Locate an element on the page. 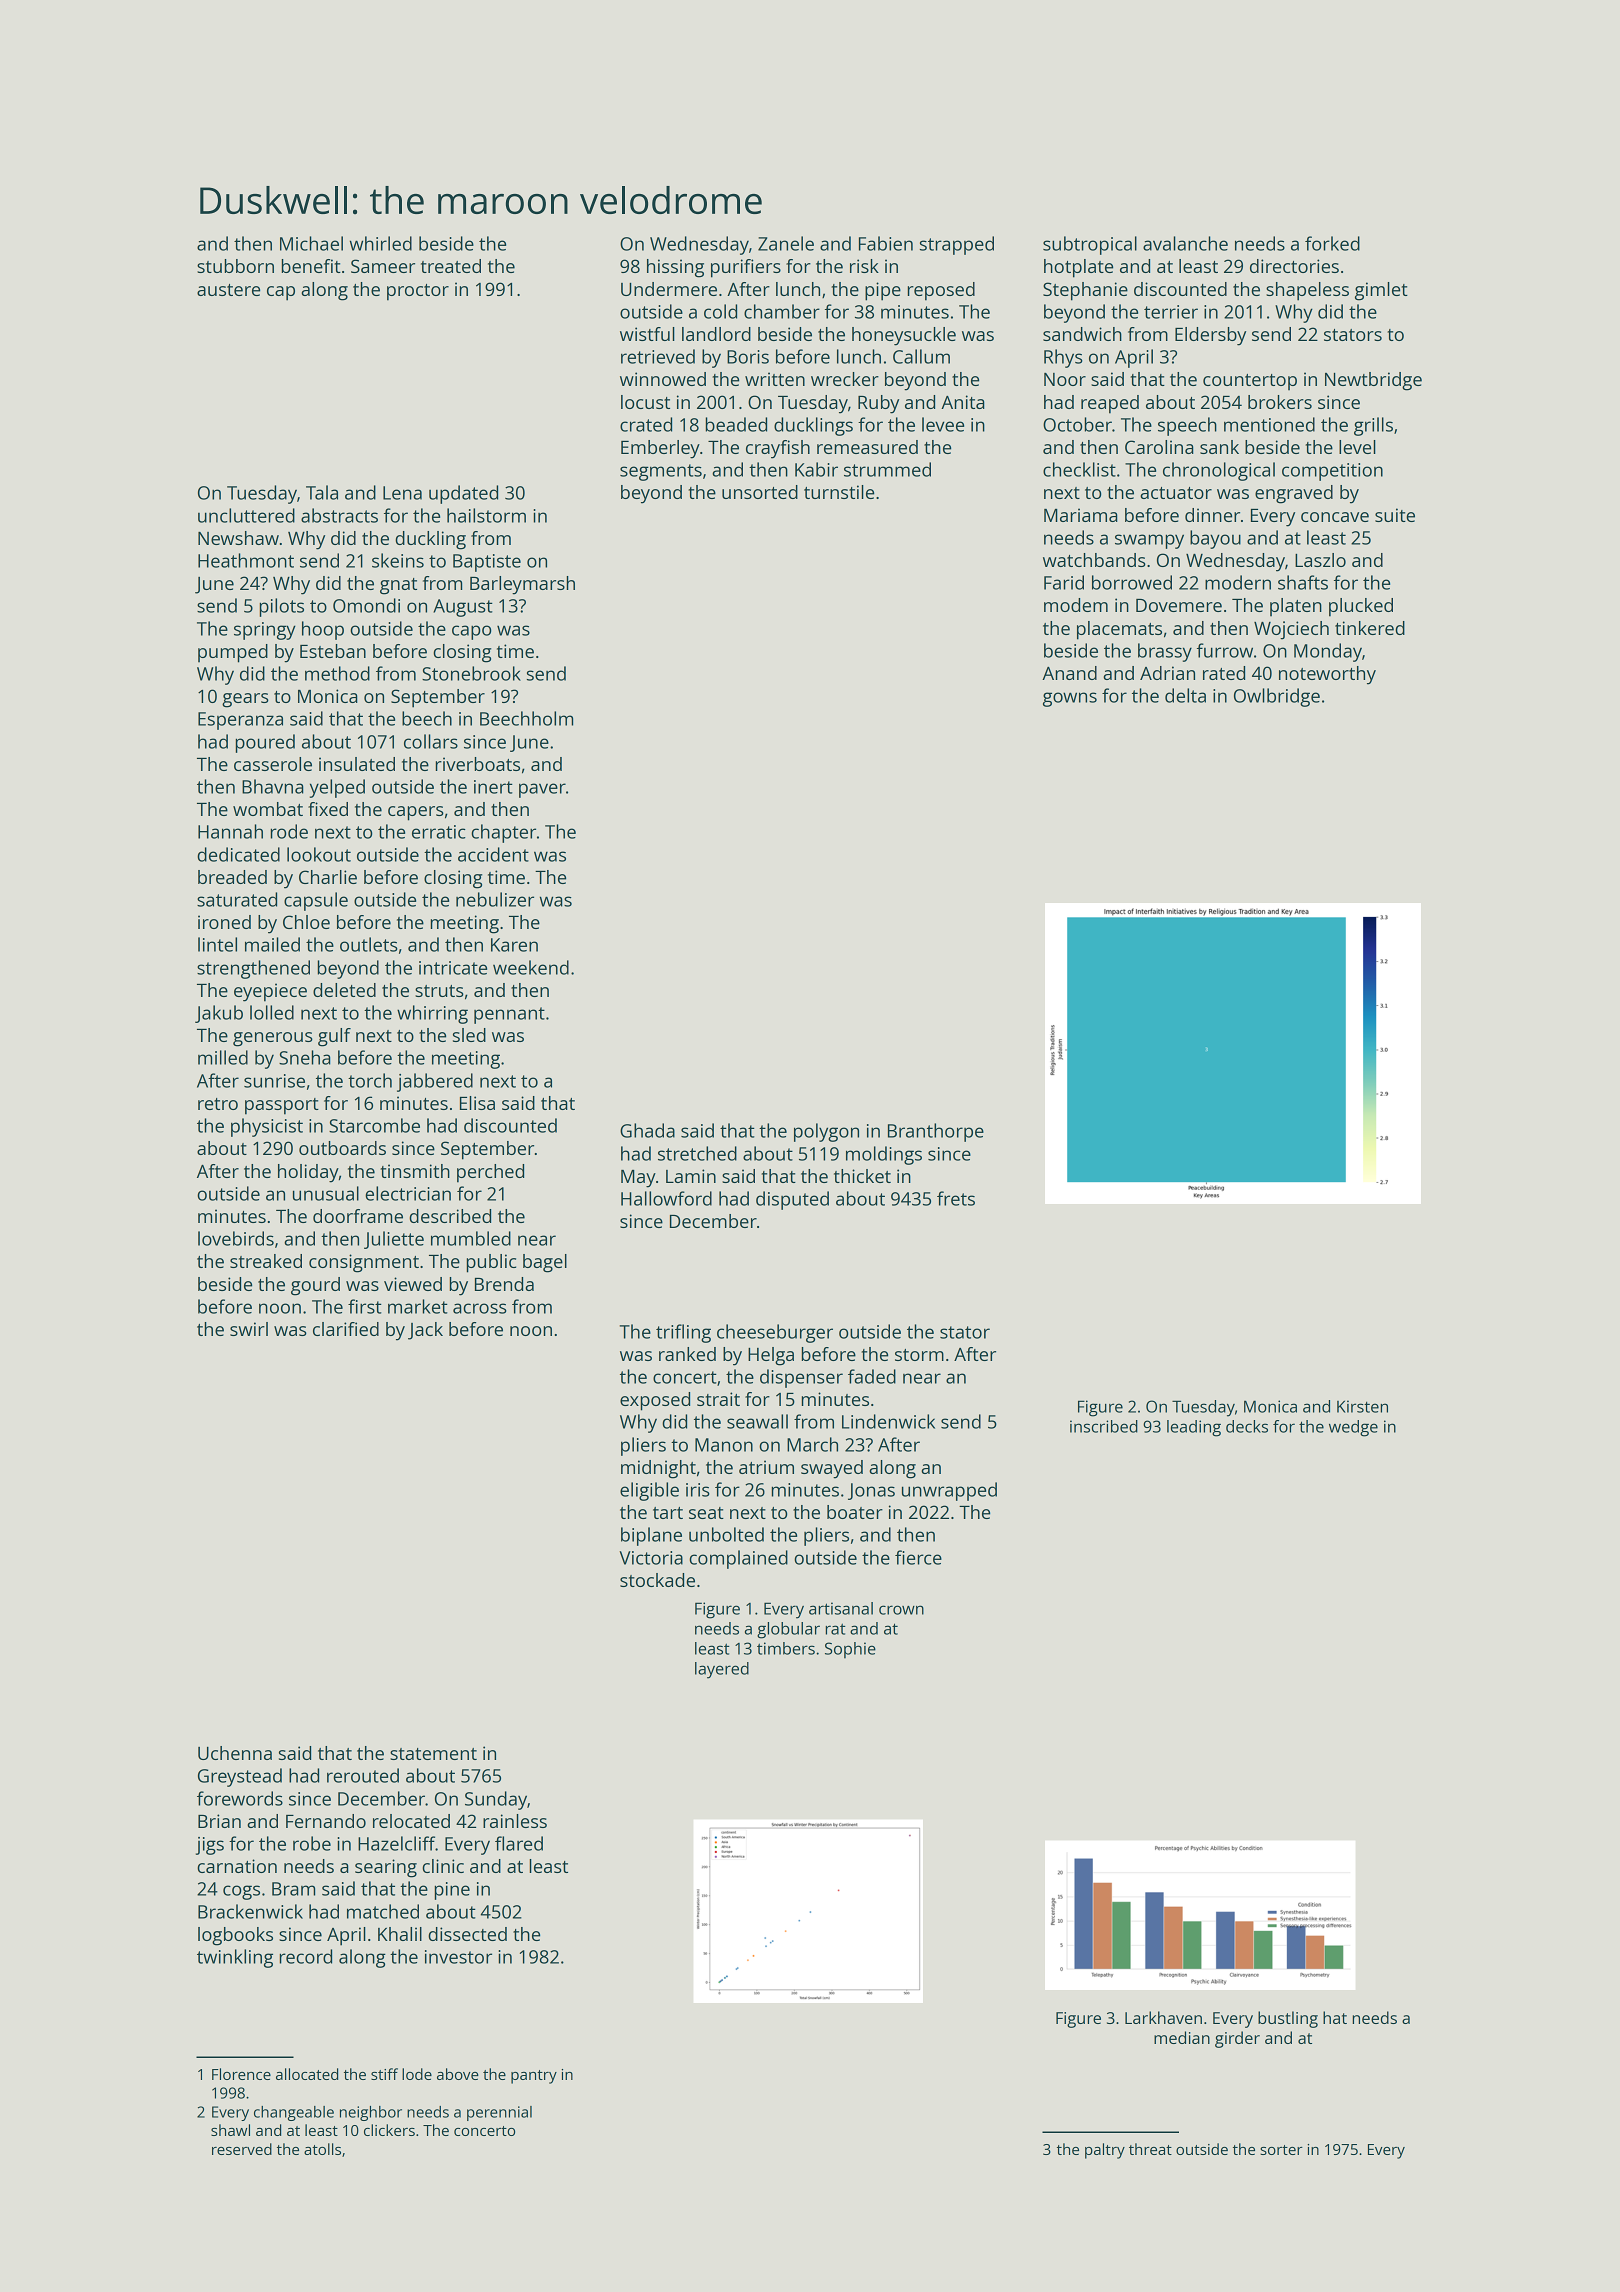 The width and height of the page is (1620, 2292). leading is located at coordinates (1194, 1428).
